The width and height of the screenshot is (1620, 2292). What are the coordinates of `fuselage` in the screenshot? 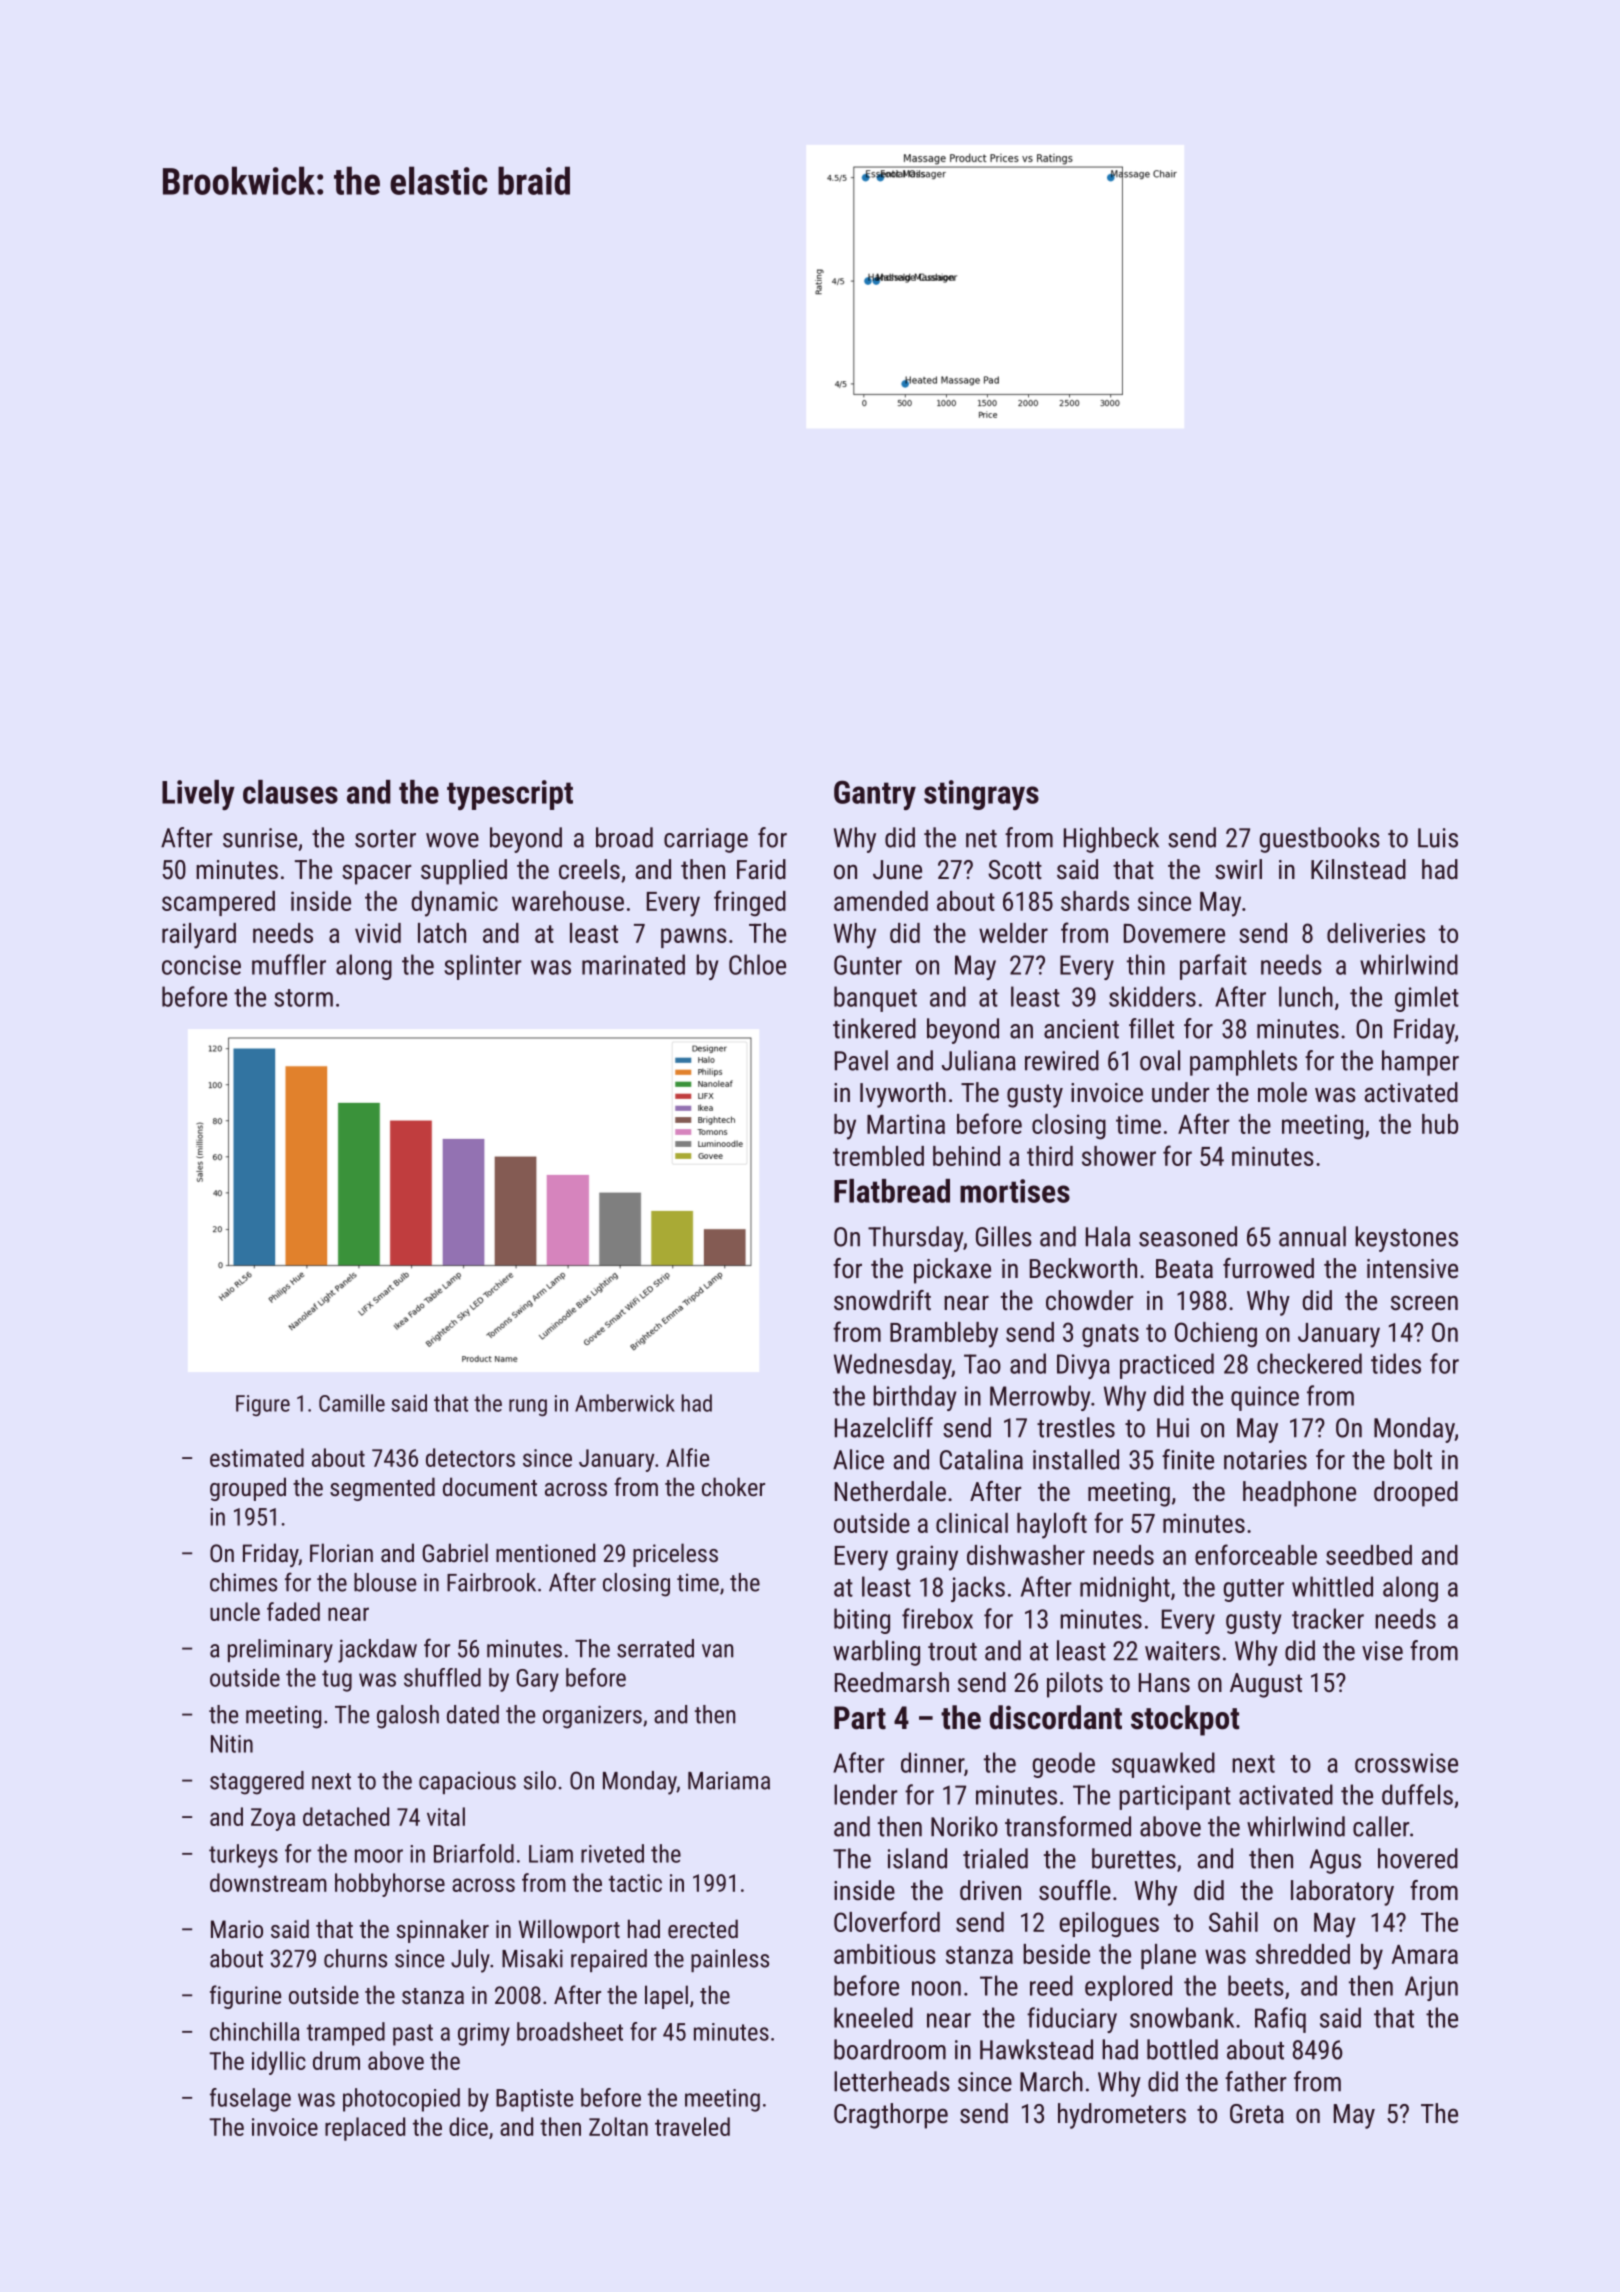 It's located at (250, 2100).
